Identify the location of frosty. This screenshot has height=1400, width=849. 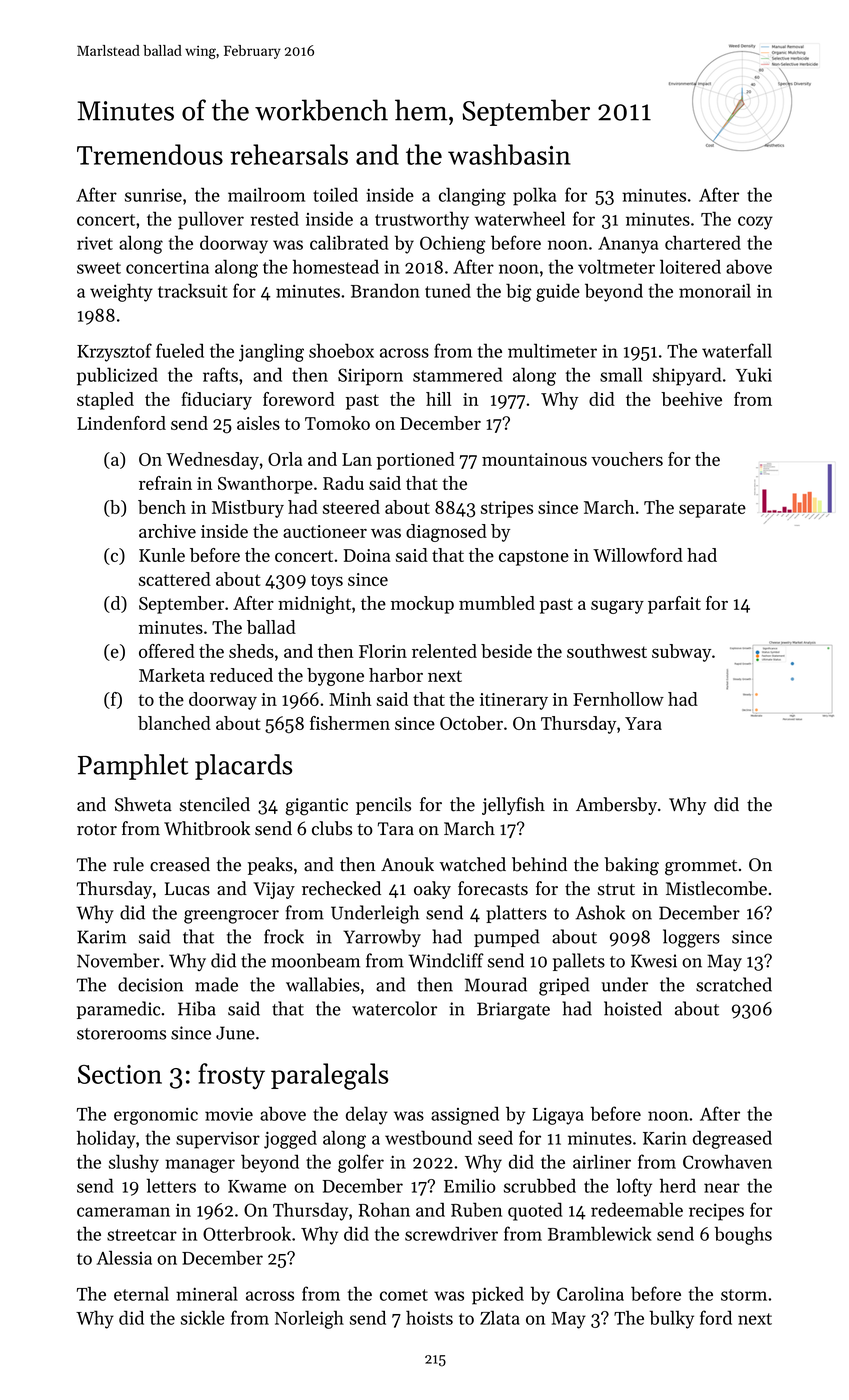
(231, 1076).
